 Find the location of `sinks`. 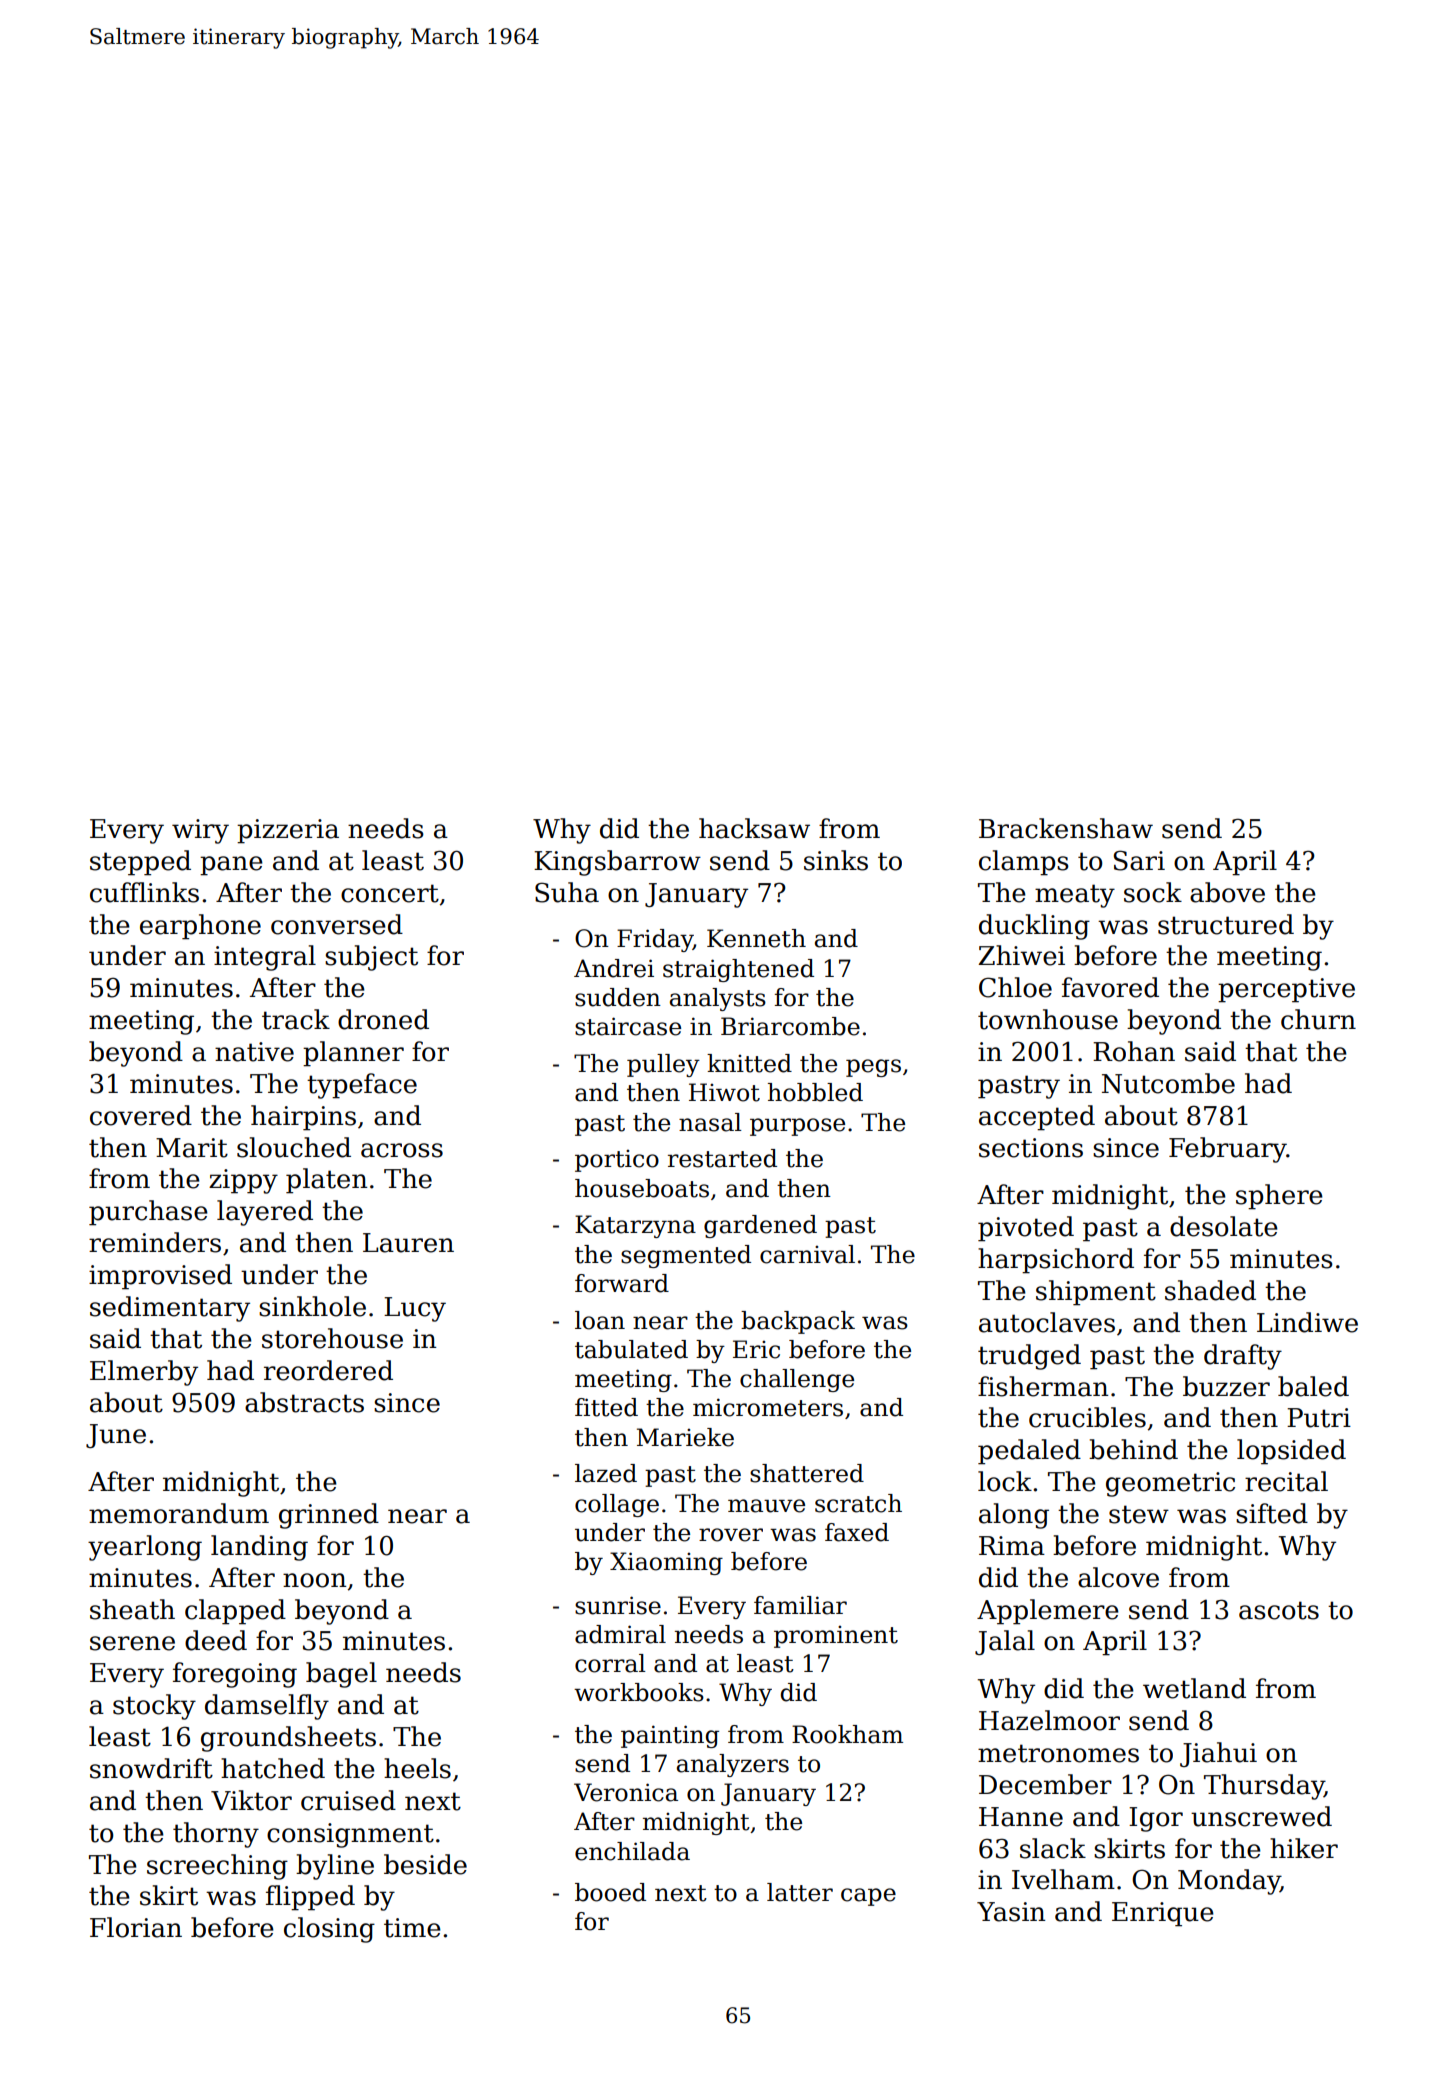

sinks is located at coordinates (836, 860).
